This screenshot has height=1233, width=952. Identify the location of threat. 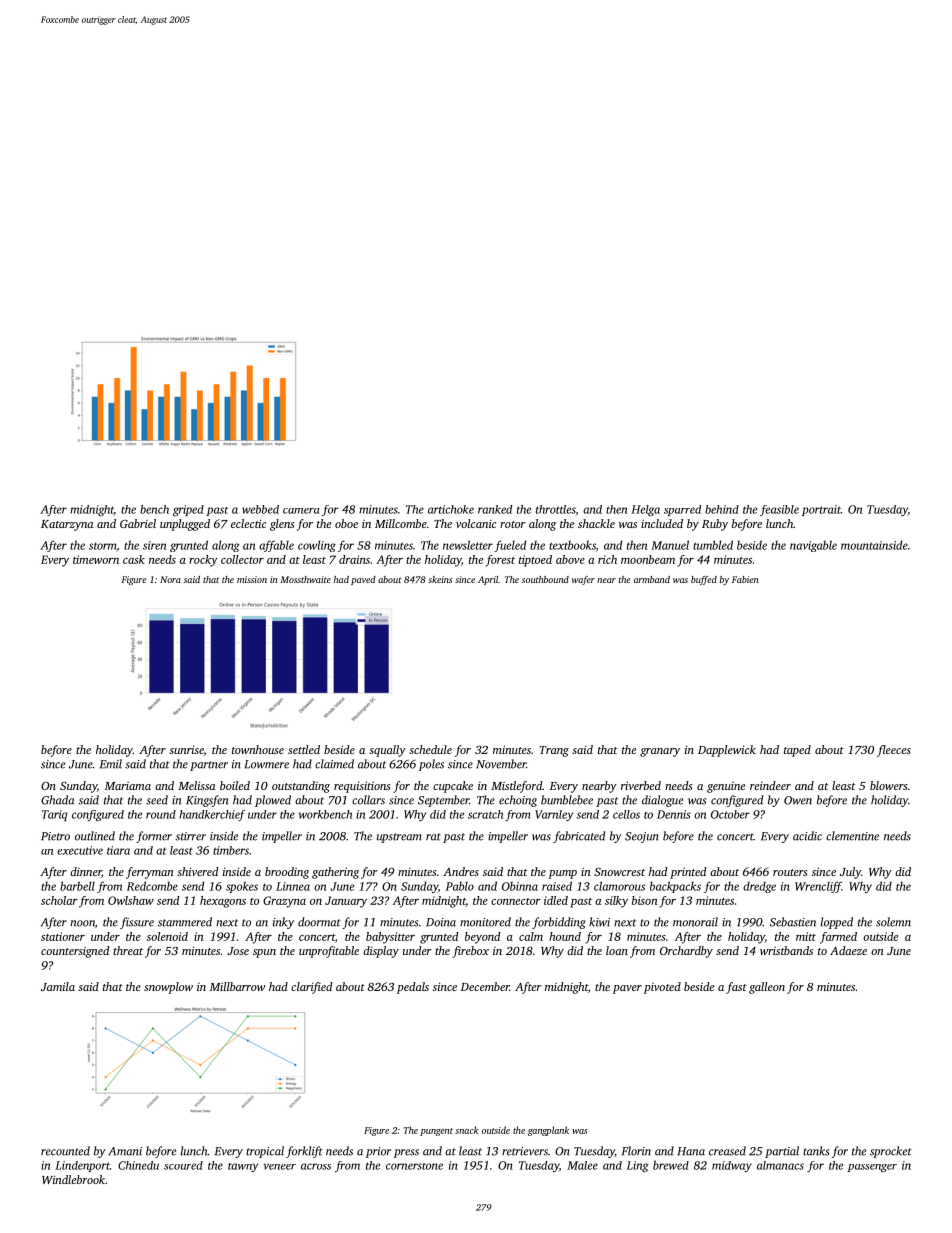
(128, 950).
